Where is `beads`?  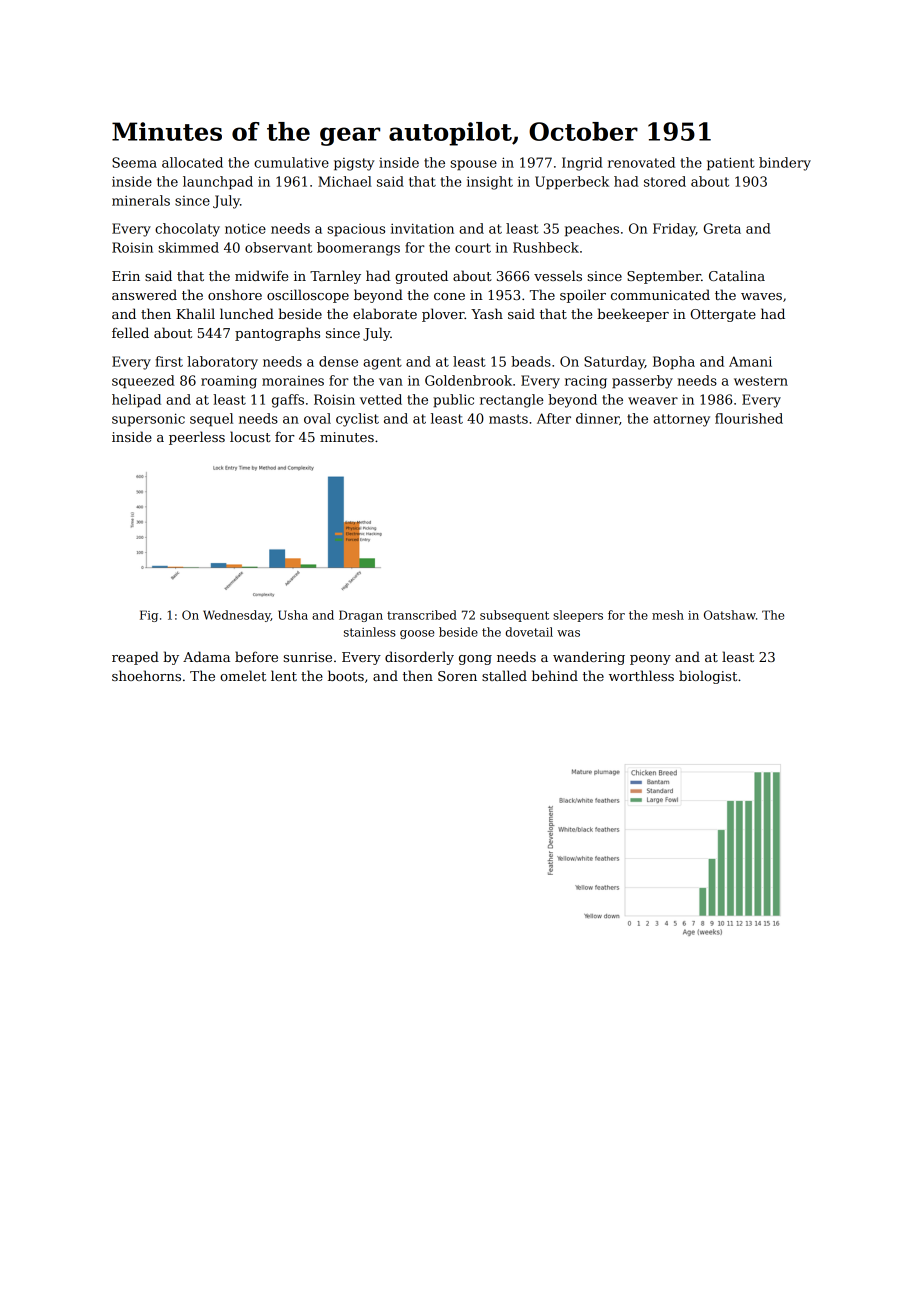 beads is located at coordinates (531, 361).
